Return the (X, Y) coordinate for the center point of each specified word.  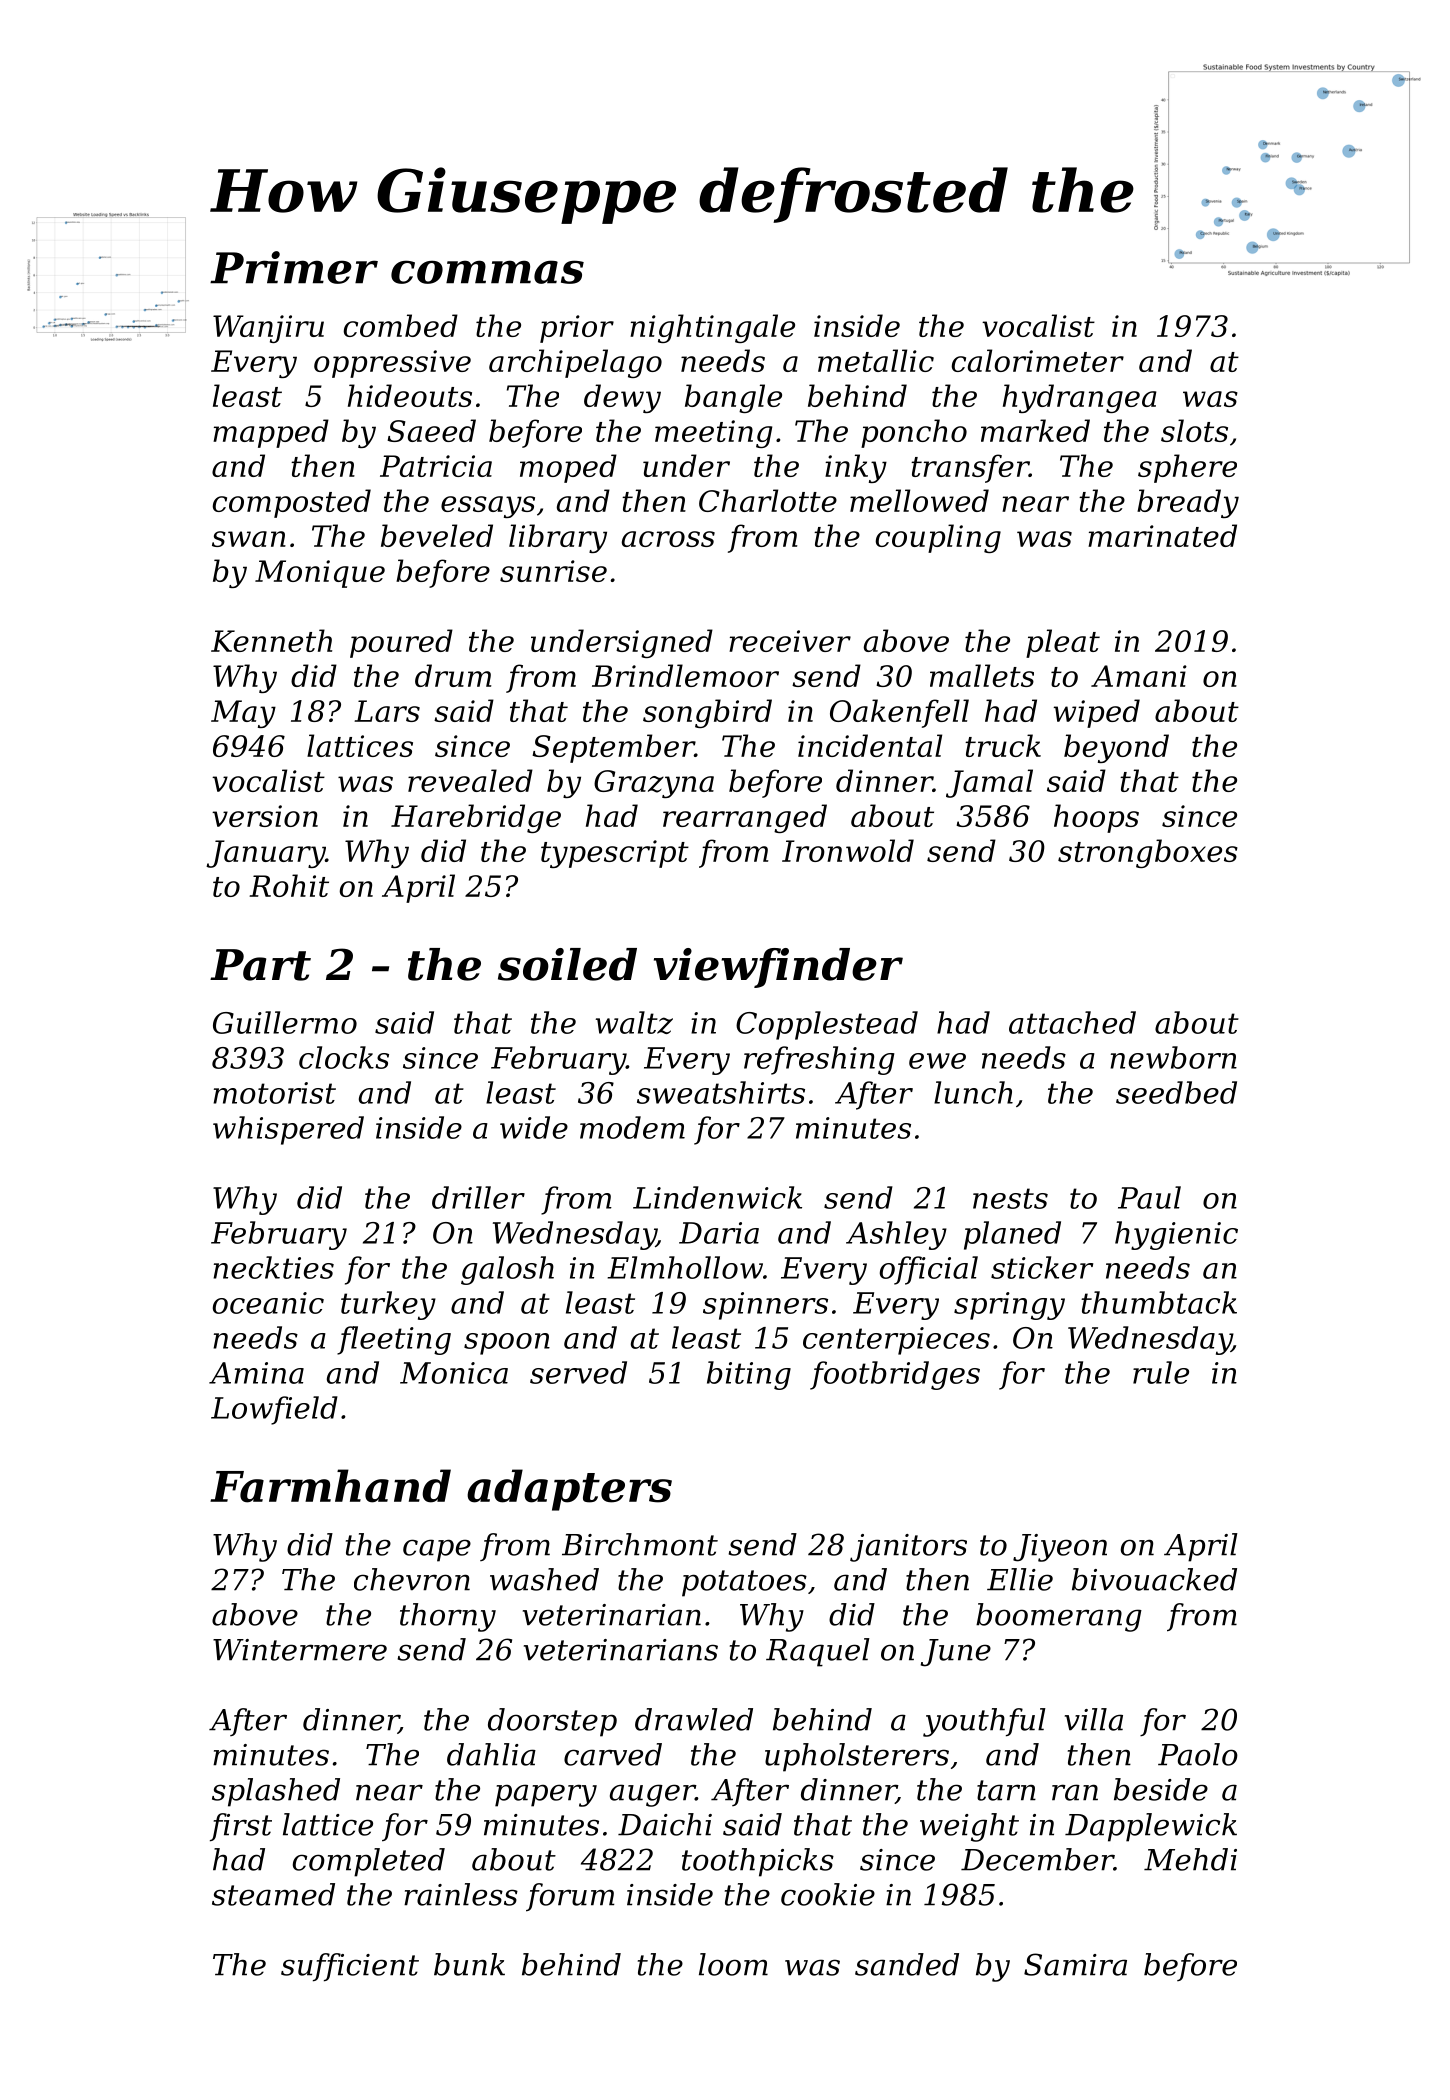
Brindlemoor (685, 675)
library (558, 538)
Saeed (431, 430)
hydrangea (1080, 398)
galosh (507, 1270)
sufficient (350, 1967)
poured (401, 643)
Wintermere (300, 1650)
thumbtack (1159, 1302)
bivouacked (1154, 1579)
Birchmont (640, 1544)
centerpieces (896, 1341)
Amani (1139, 676)
